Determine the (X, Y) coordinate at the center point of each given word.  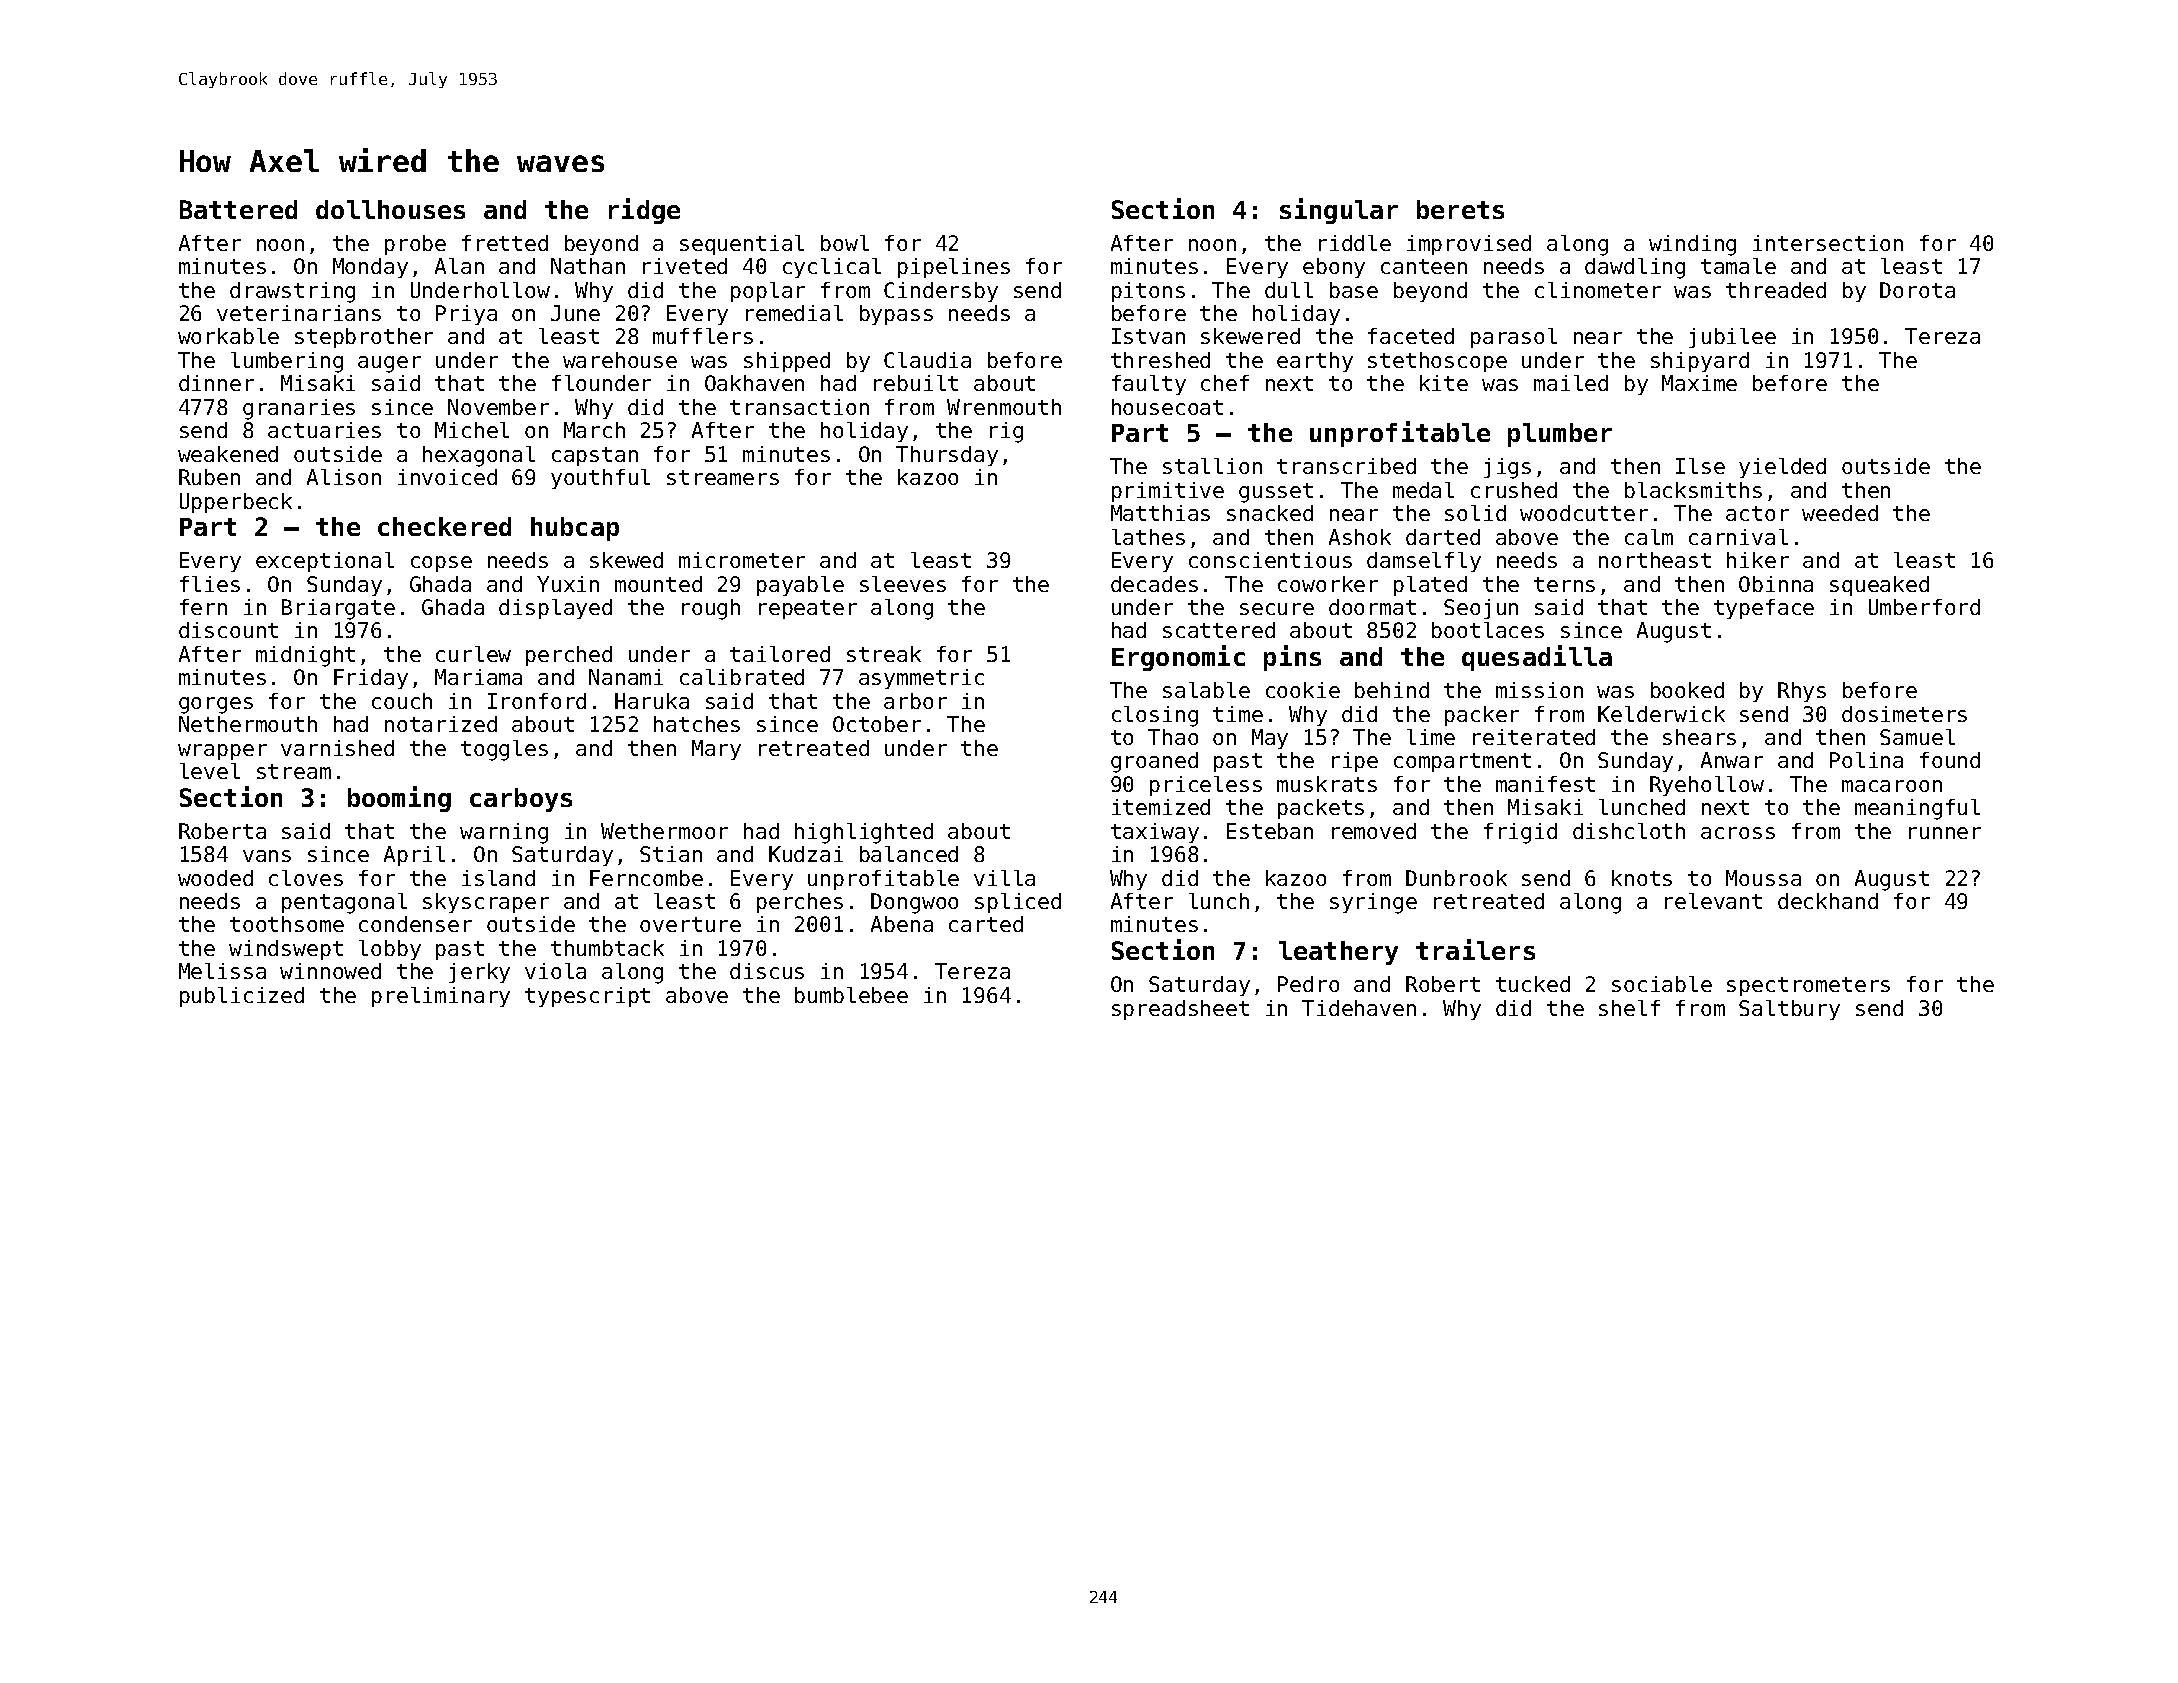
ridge (644, 211)
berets (1460, 209)
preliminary (441, 997)
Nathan (588, 266)
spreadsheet (1180, 1010)
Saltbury (1789, 1010)
